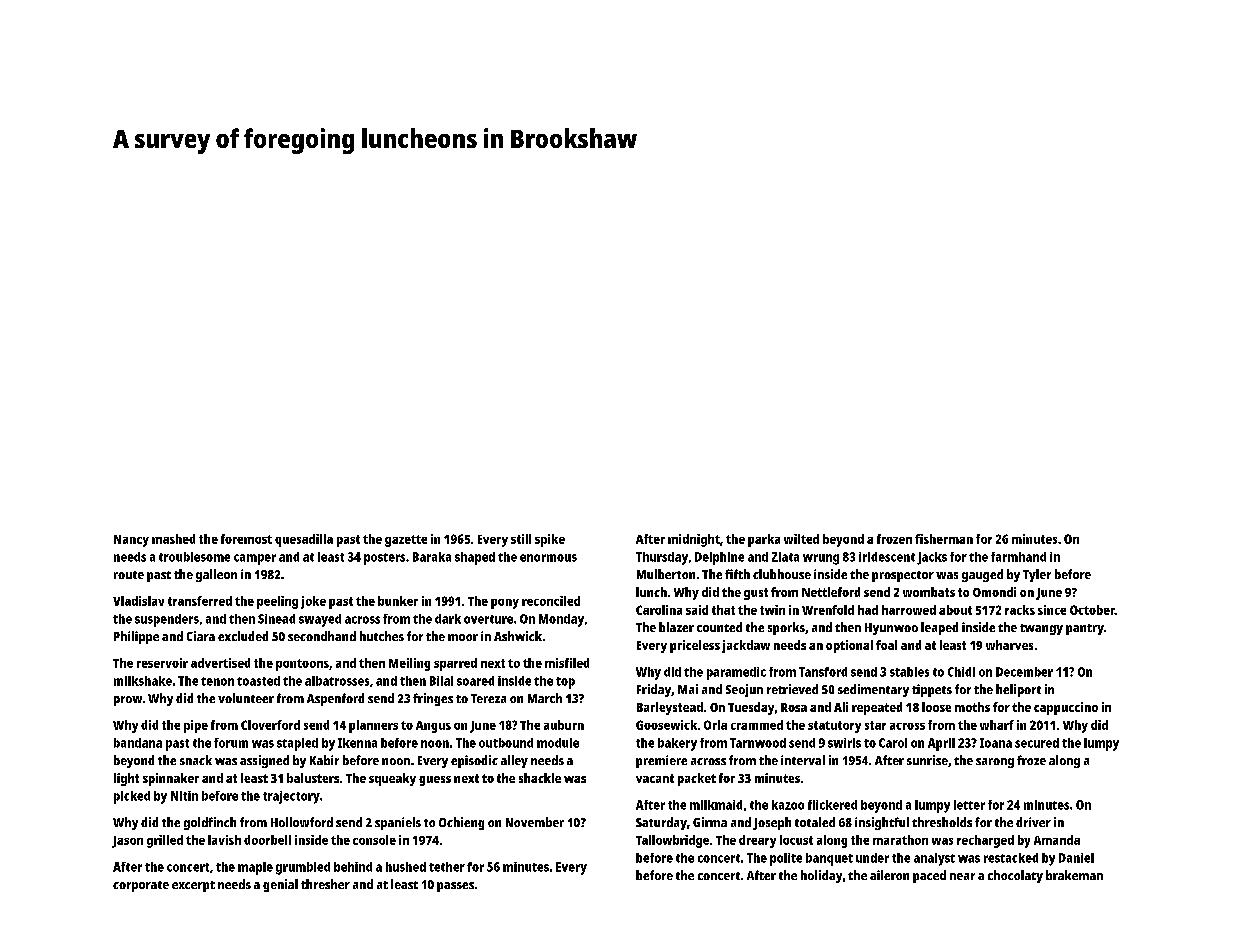 The height and width of the screenshot is (952, 1233). Describe the element at coordinates (1033, 822) in the screenshot. I see `driver` at that location.
